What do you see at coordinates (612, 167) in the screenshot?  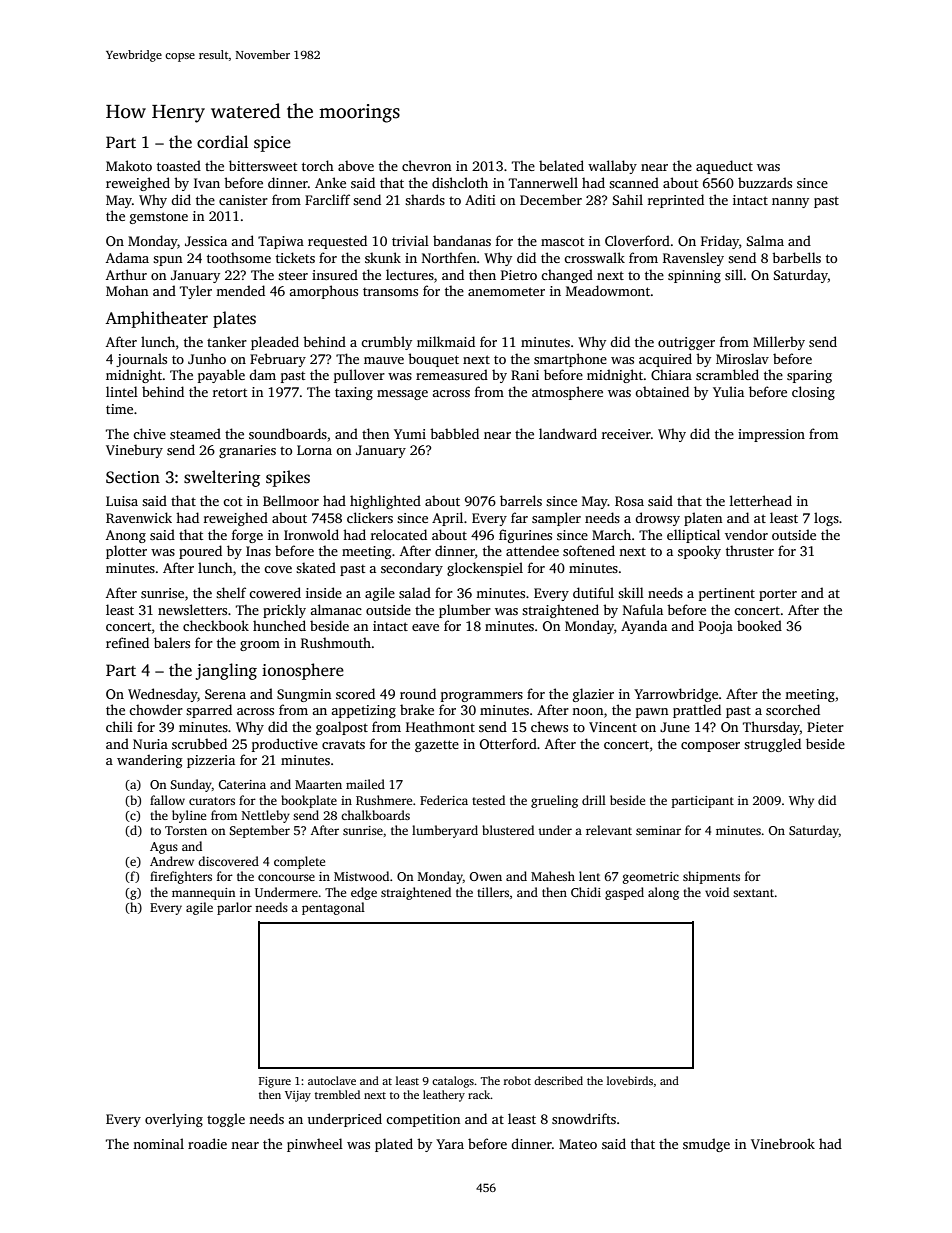 I see `wallaby` at bounding box center [612, 167].
